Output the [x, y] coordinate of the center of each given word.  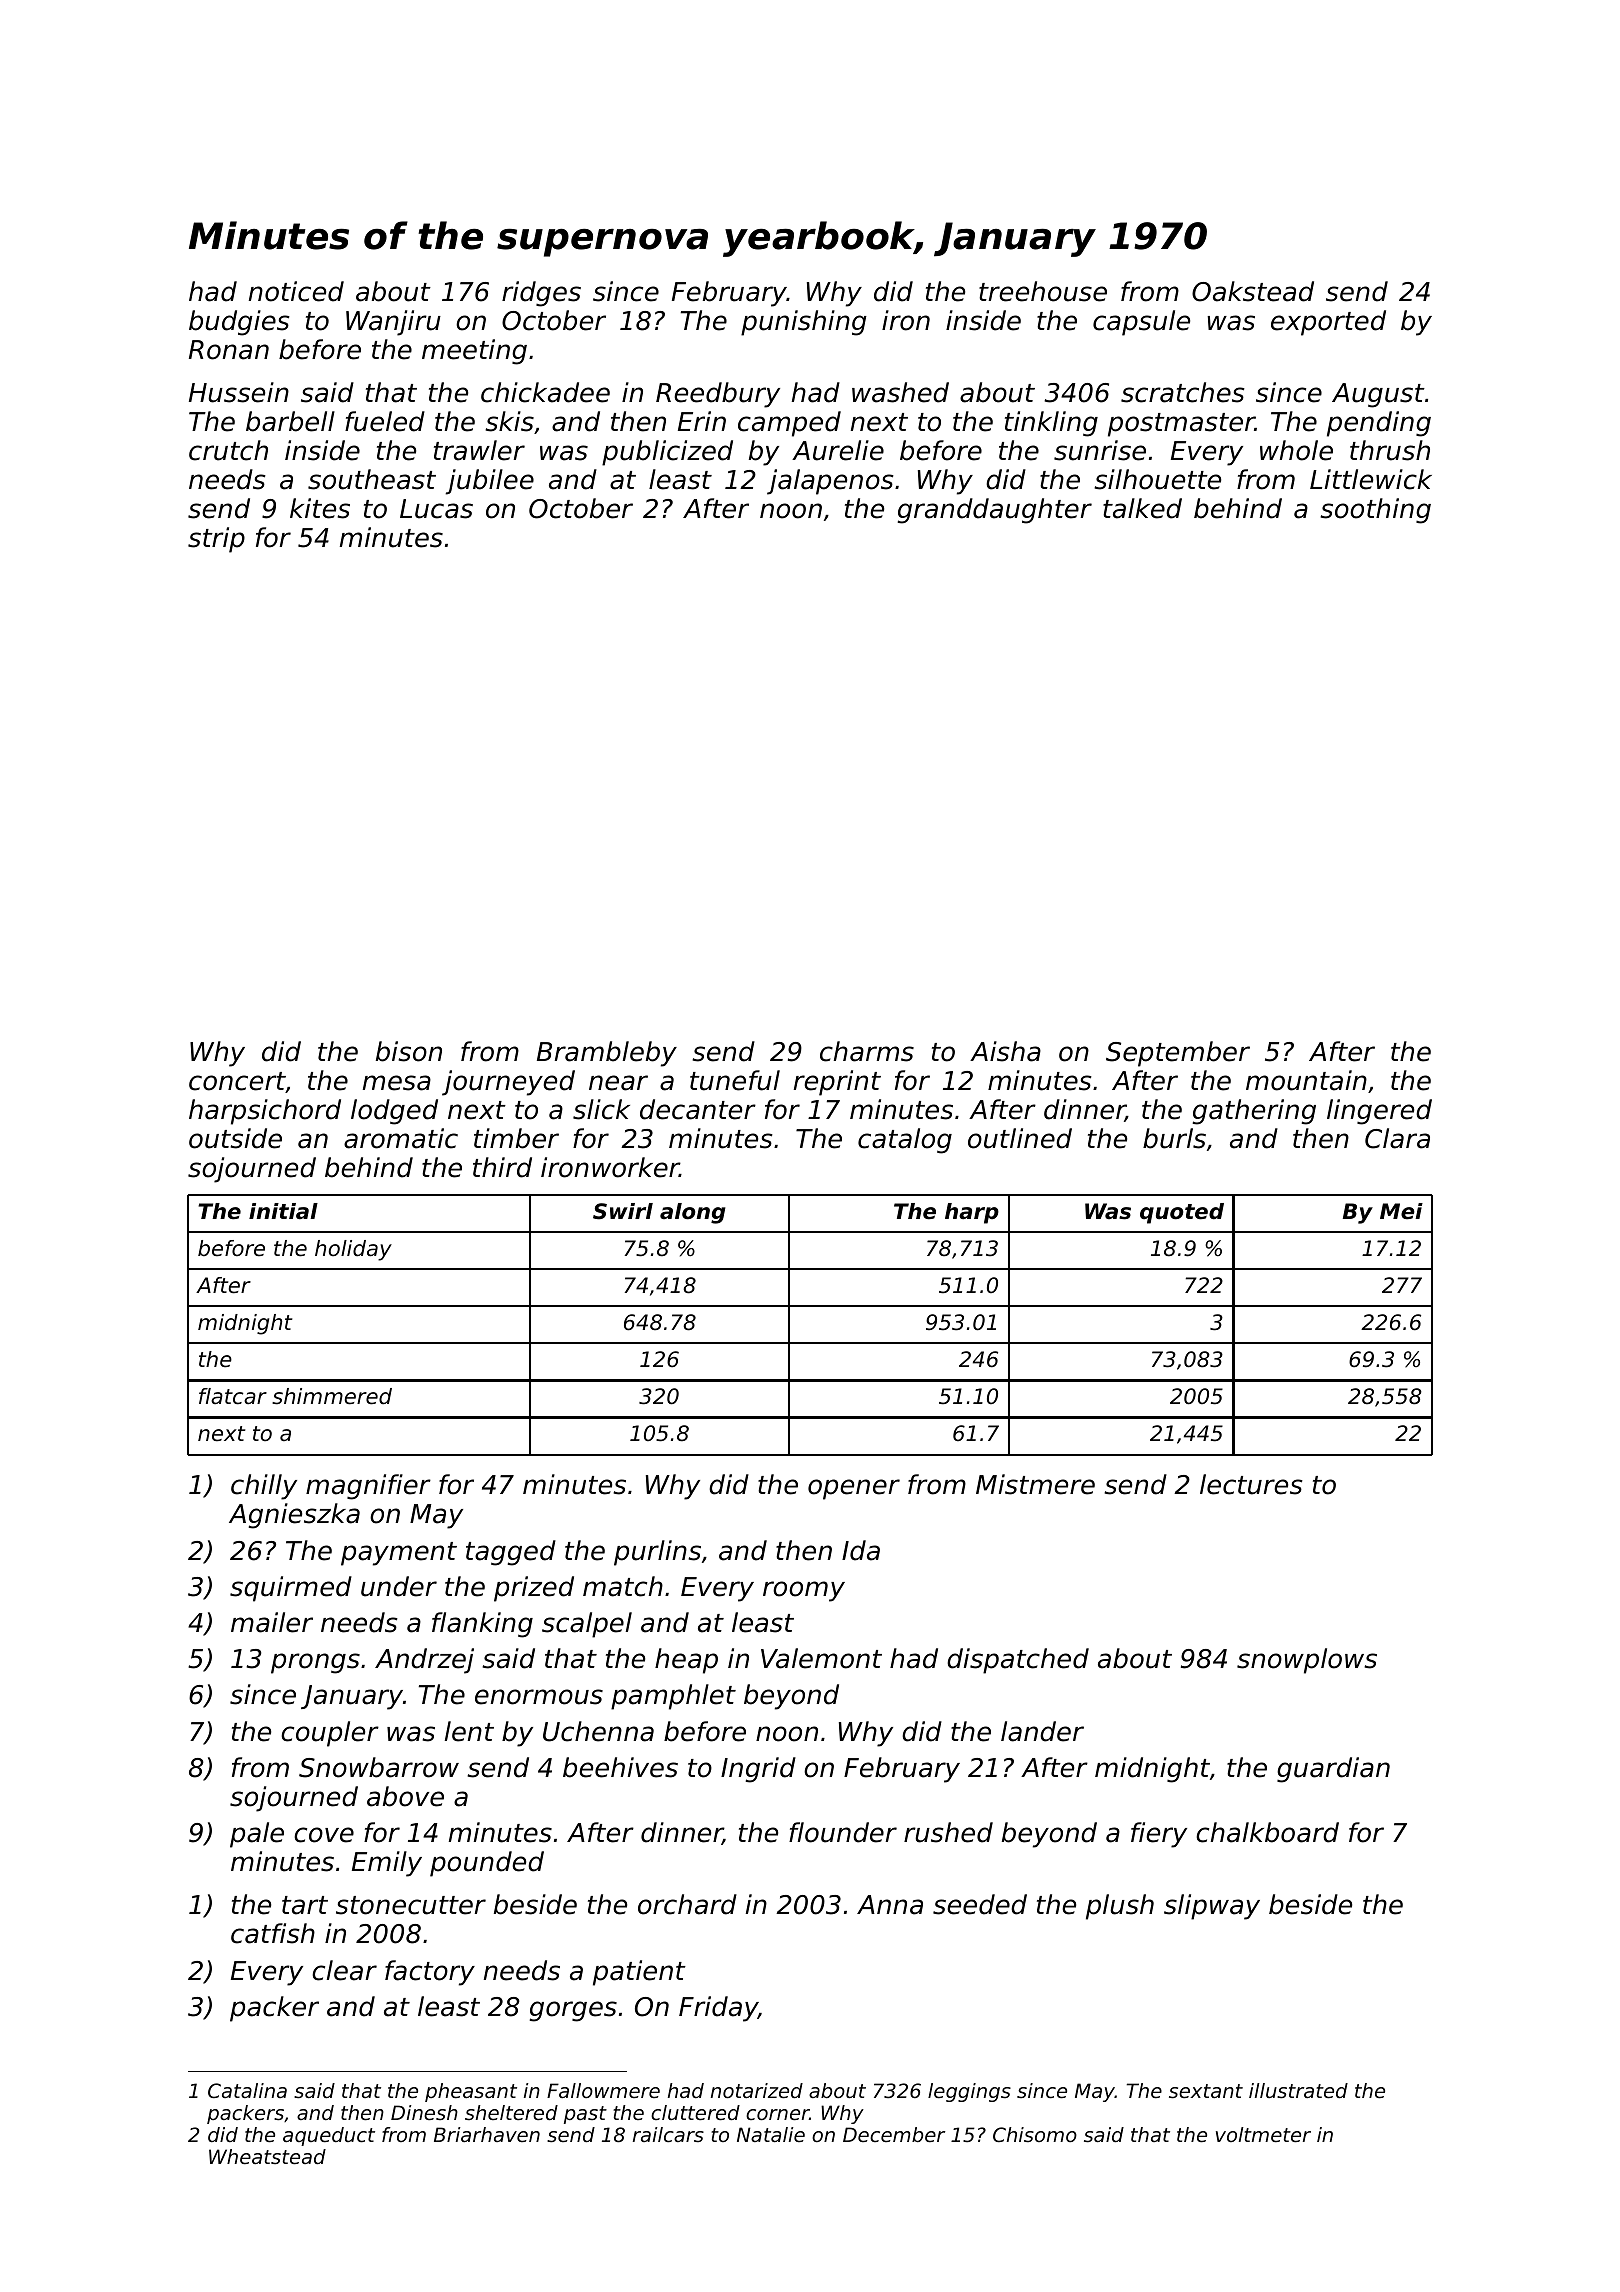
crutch [228, 450]
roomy [804, 1591]
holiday [353, 1250]
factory [430, 1973]
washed [900, 392]
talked [1142, 508]
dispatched [1018, 1661]
